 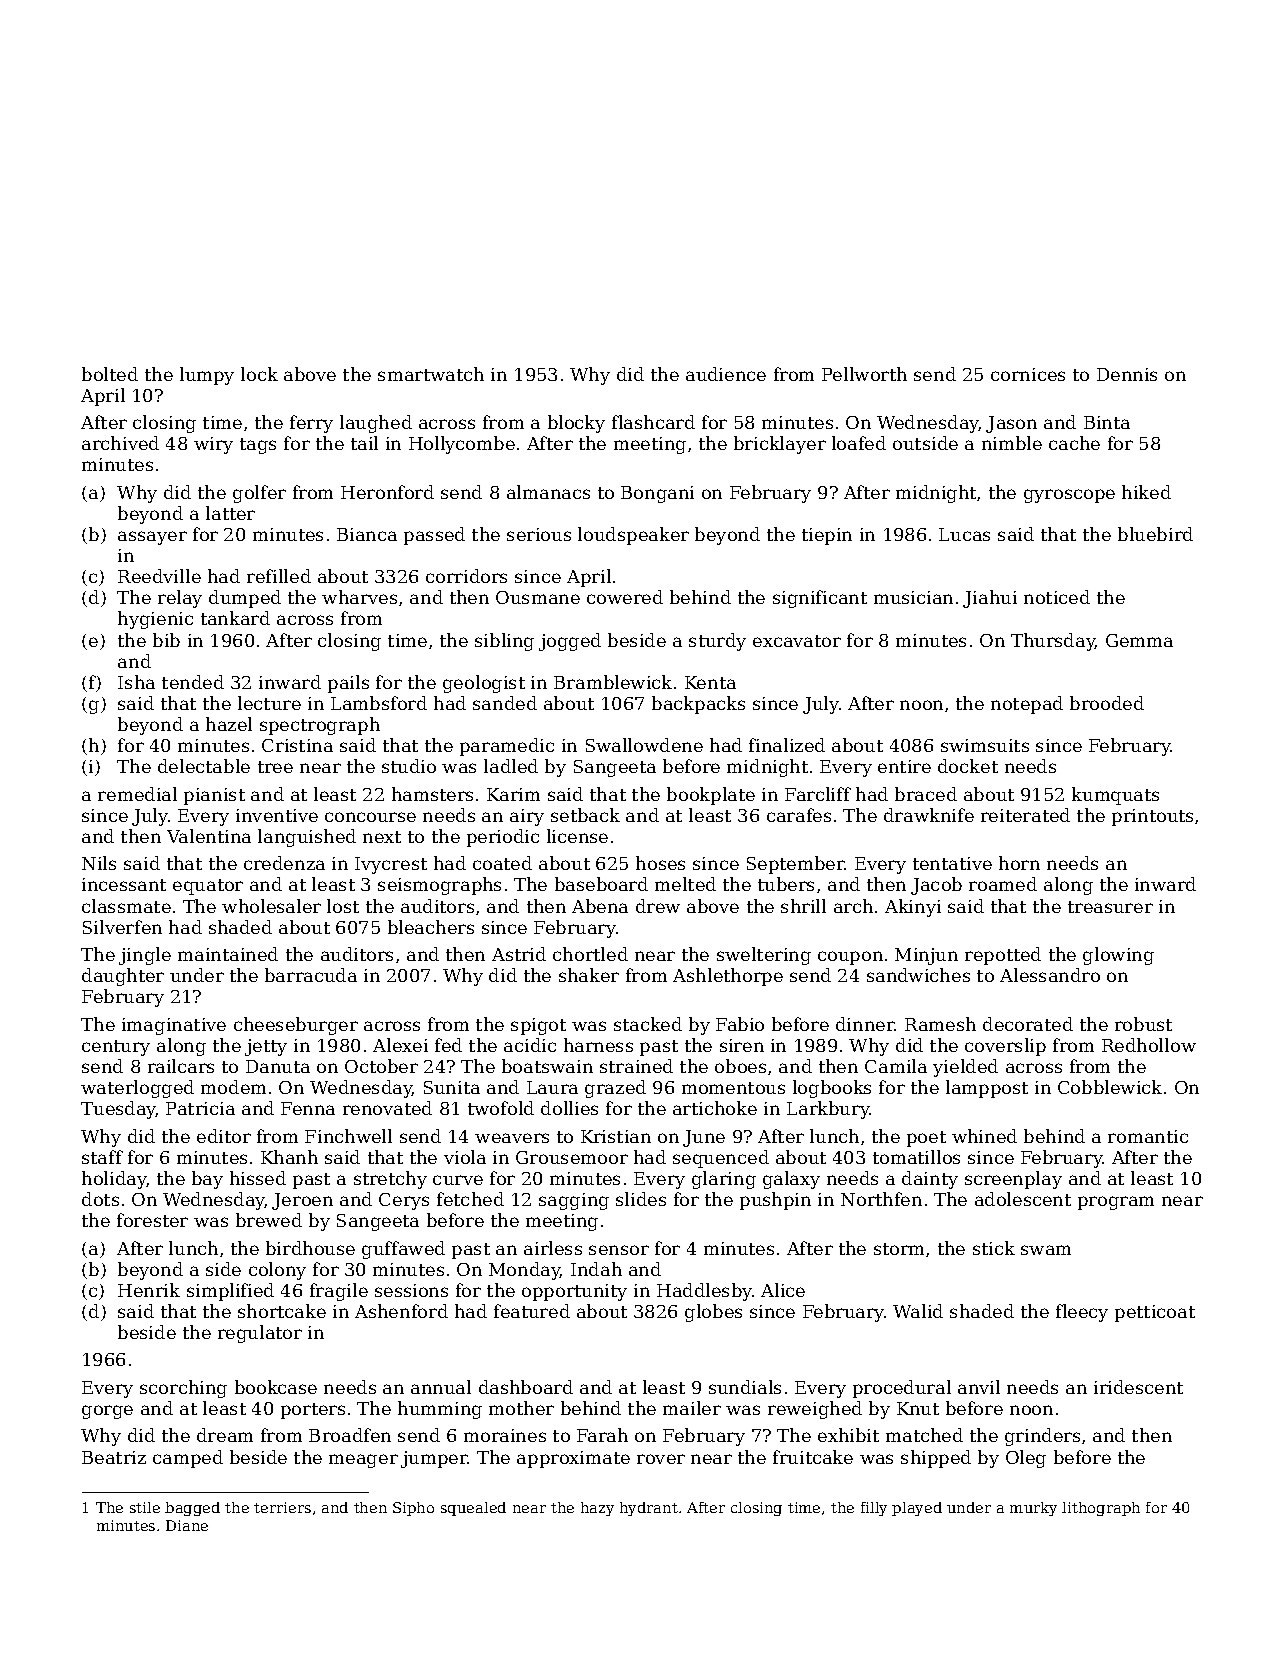 What do you see at coordinates (990, 599) in the screenshot?
I see `Jiahui` at bounding box center [990, 599].
